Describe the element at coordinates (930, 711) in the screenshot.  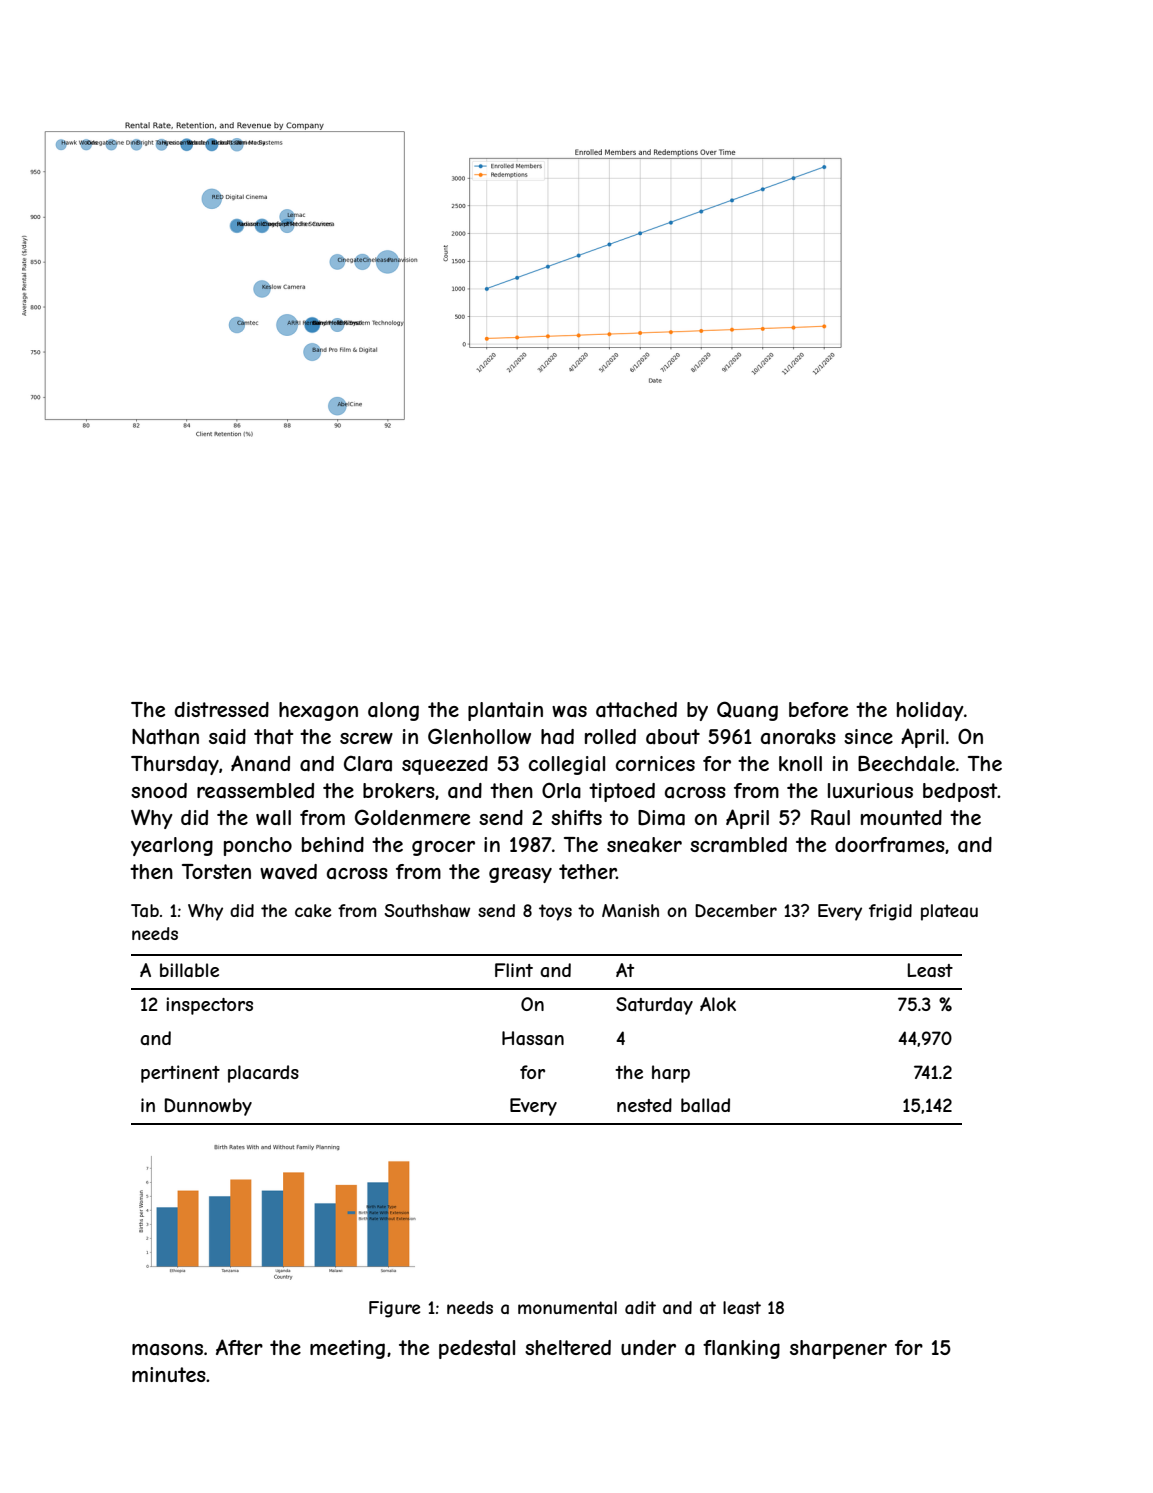
I see `holiday` at that location.
